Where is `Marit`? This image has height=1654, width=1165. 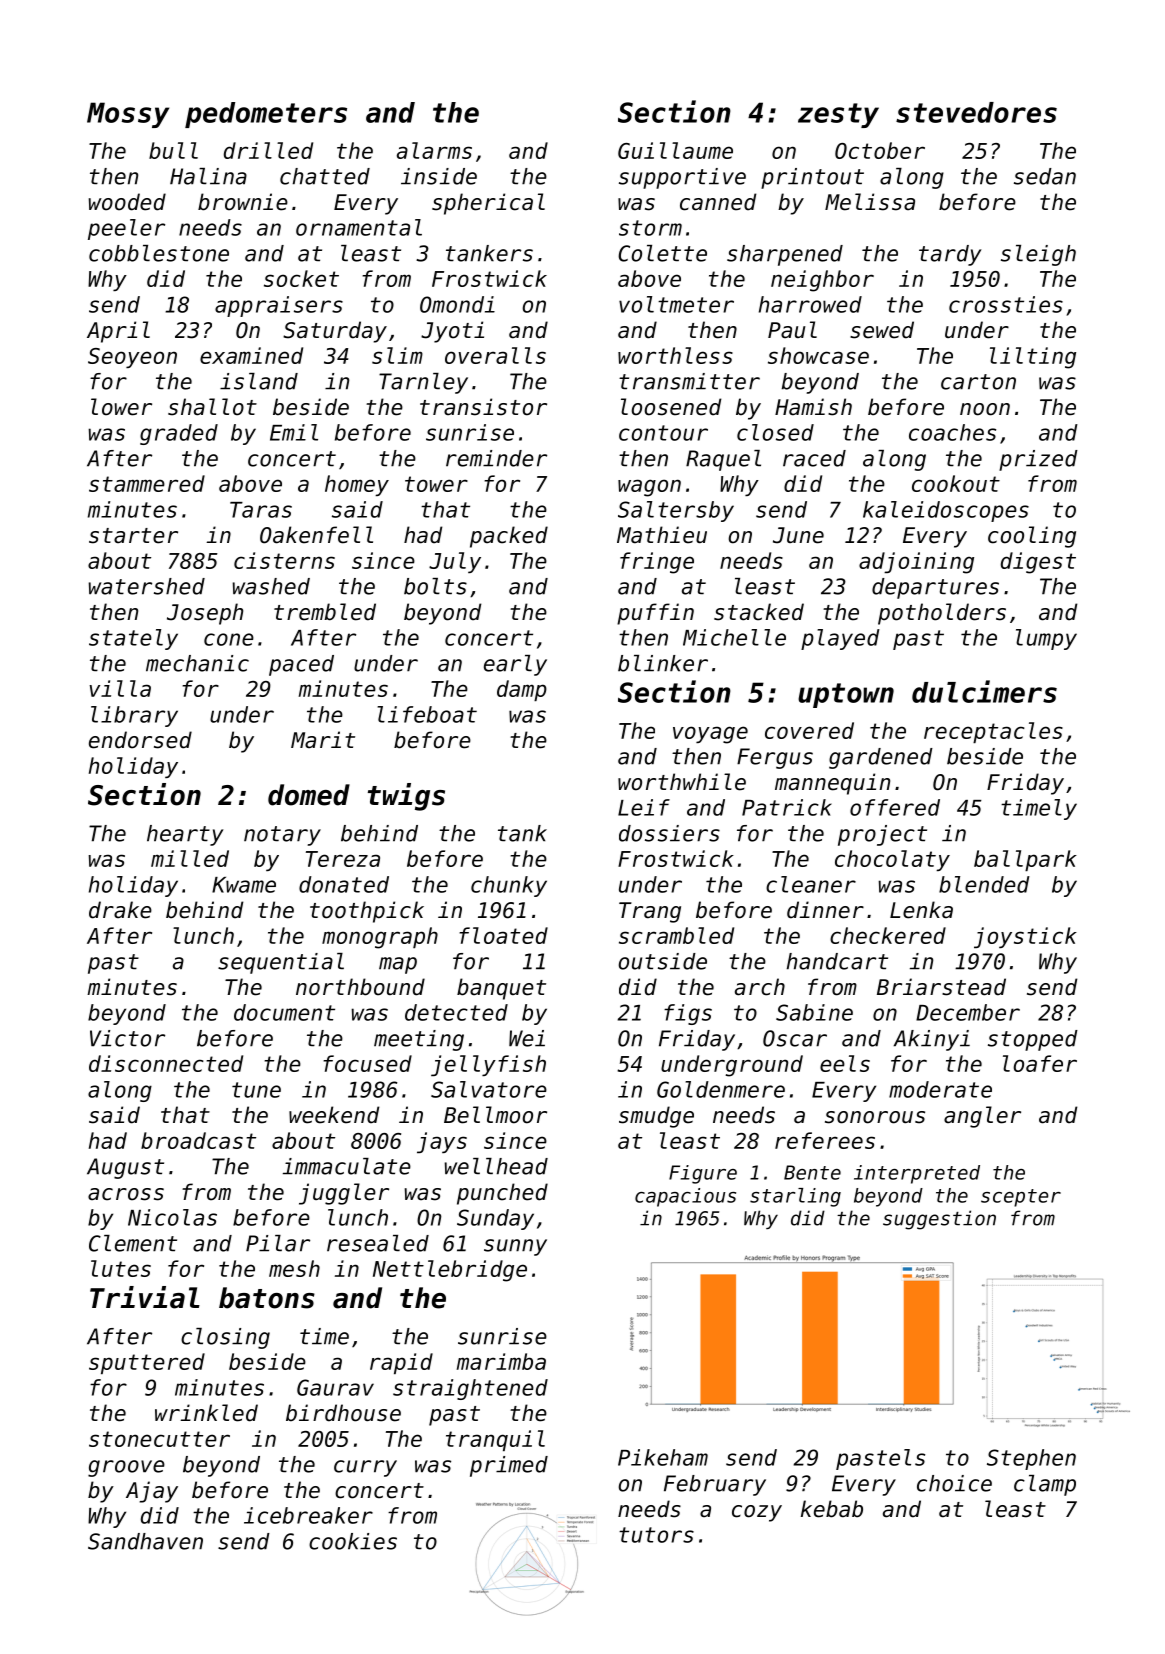
Marit is located at coordinates (323, 740).
